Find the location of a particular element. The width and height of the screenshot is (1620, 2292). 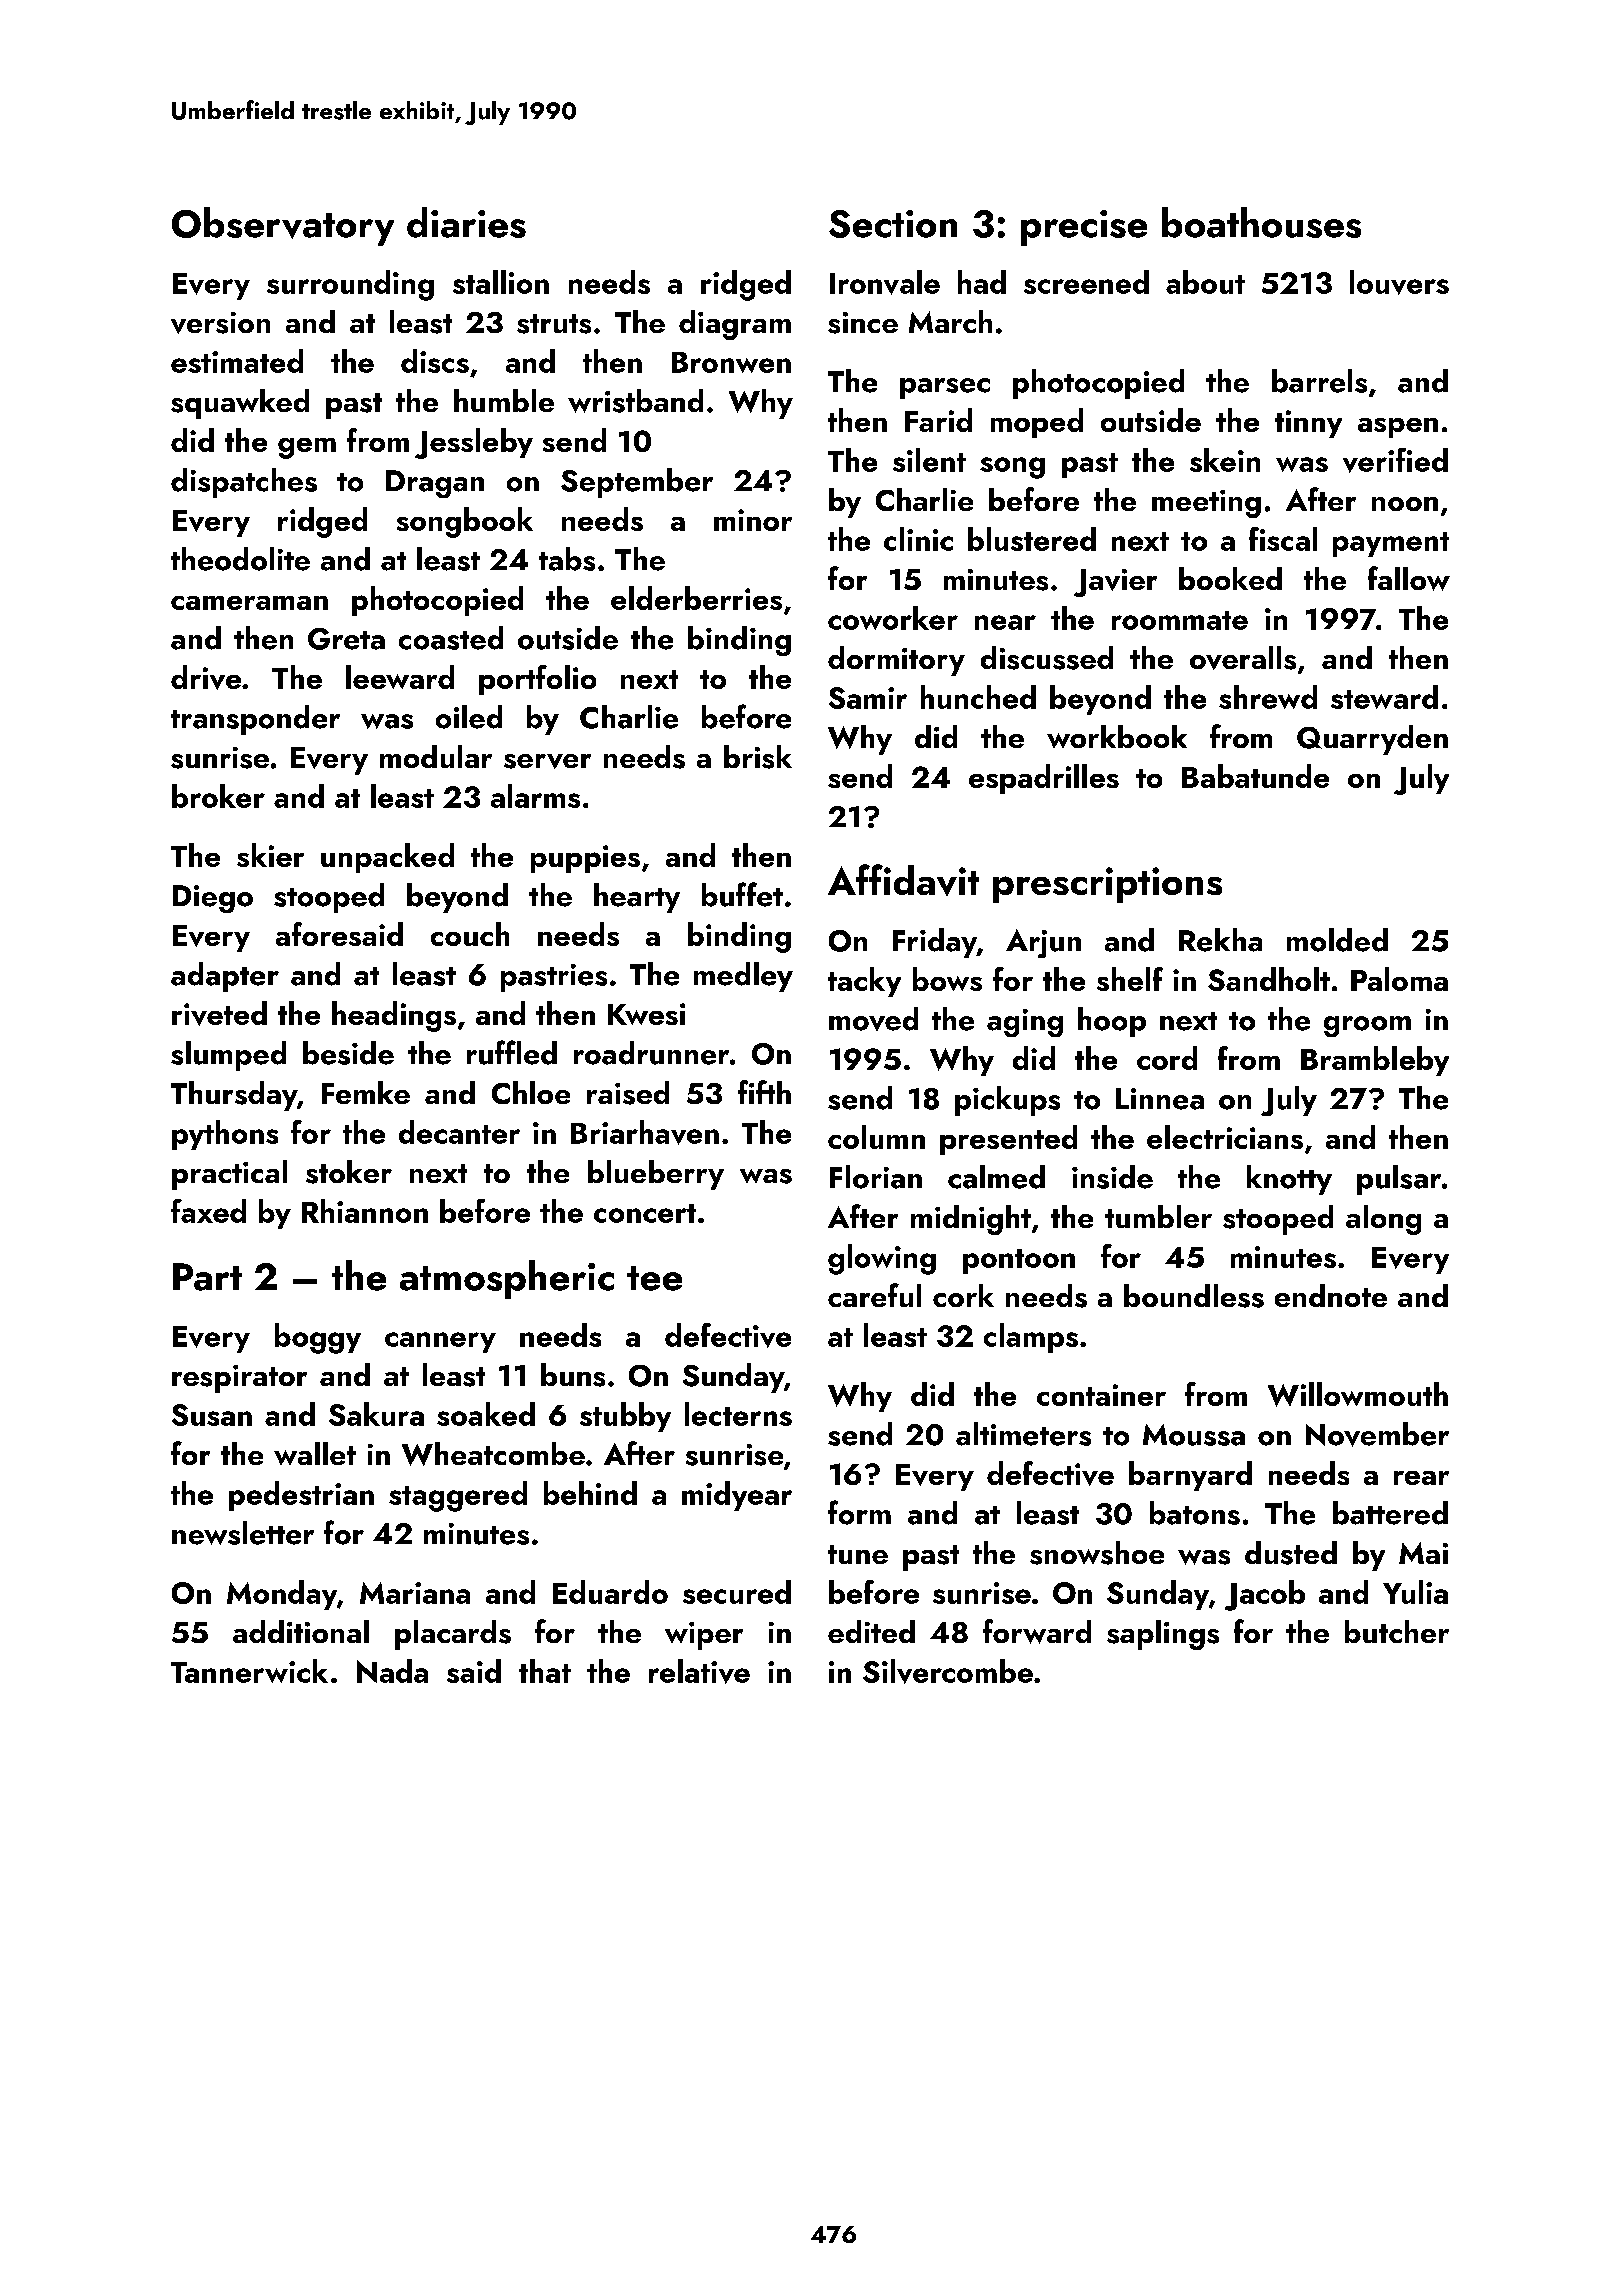

buffet is located at coordinates (742, 894).
